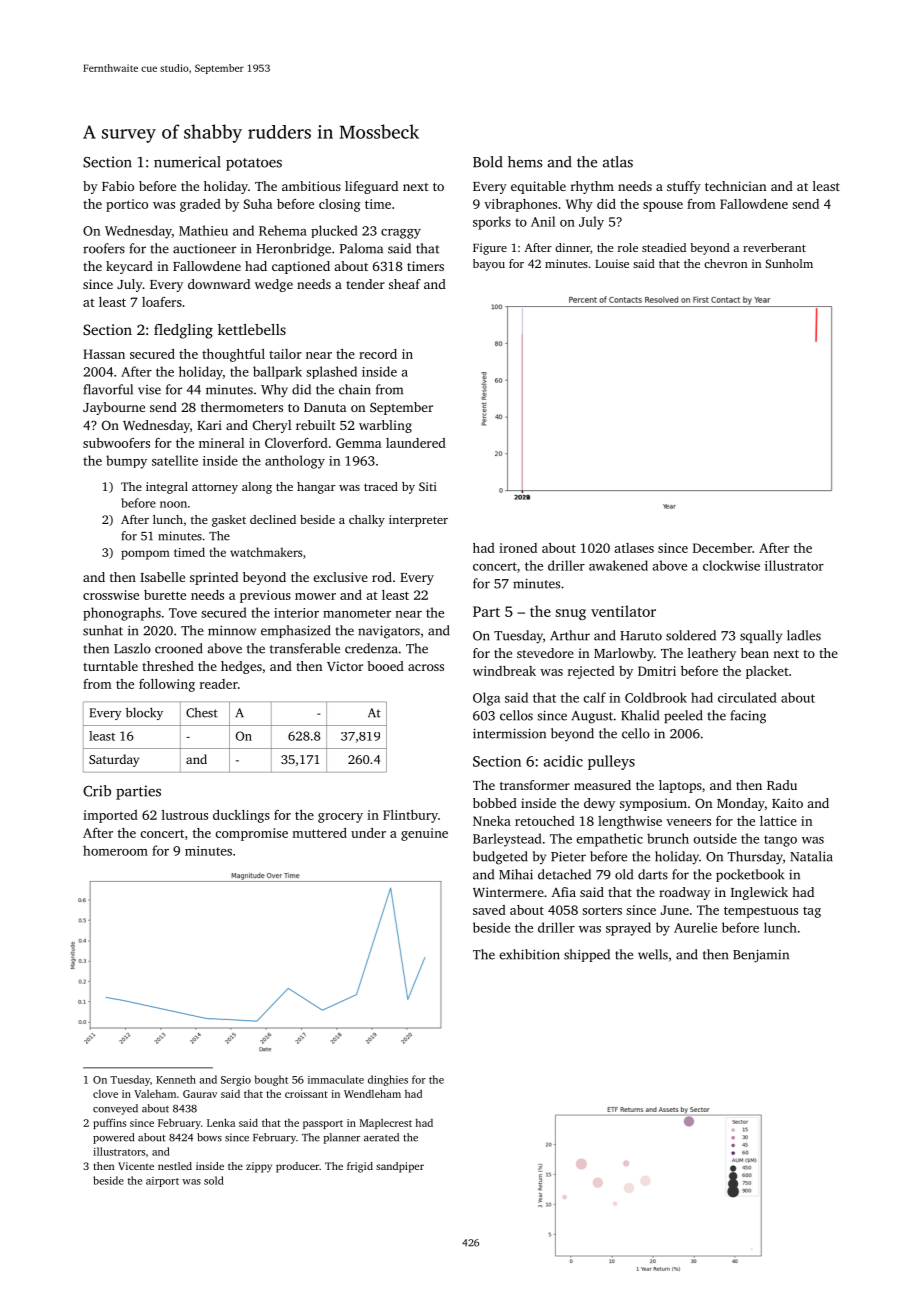  Describe the element at coordinates (525, 162) in the image. I see `hems` at that location.
